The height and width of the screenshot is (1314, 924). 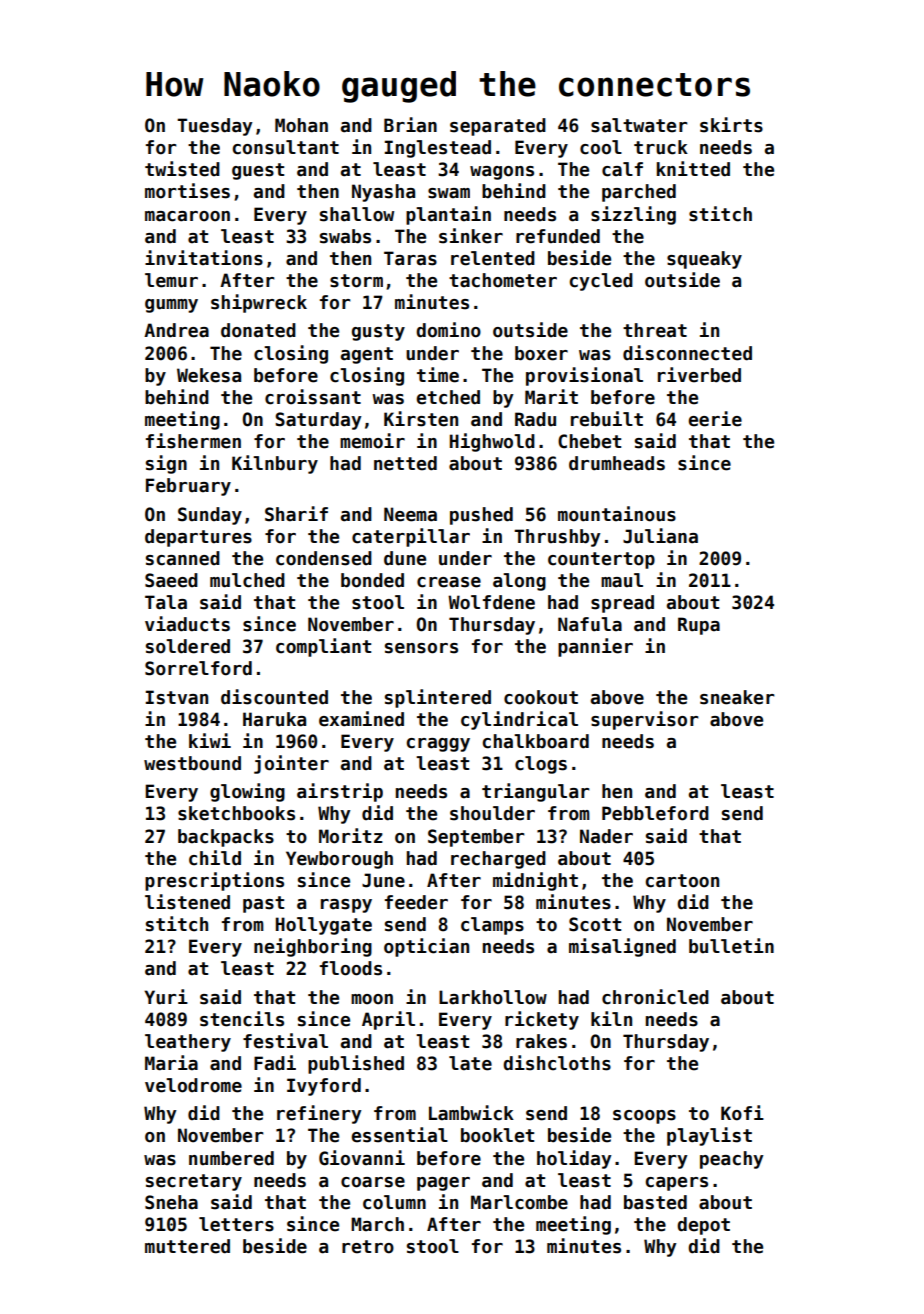 I want to click on knitted, so click(x=693, y=169).
